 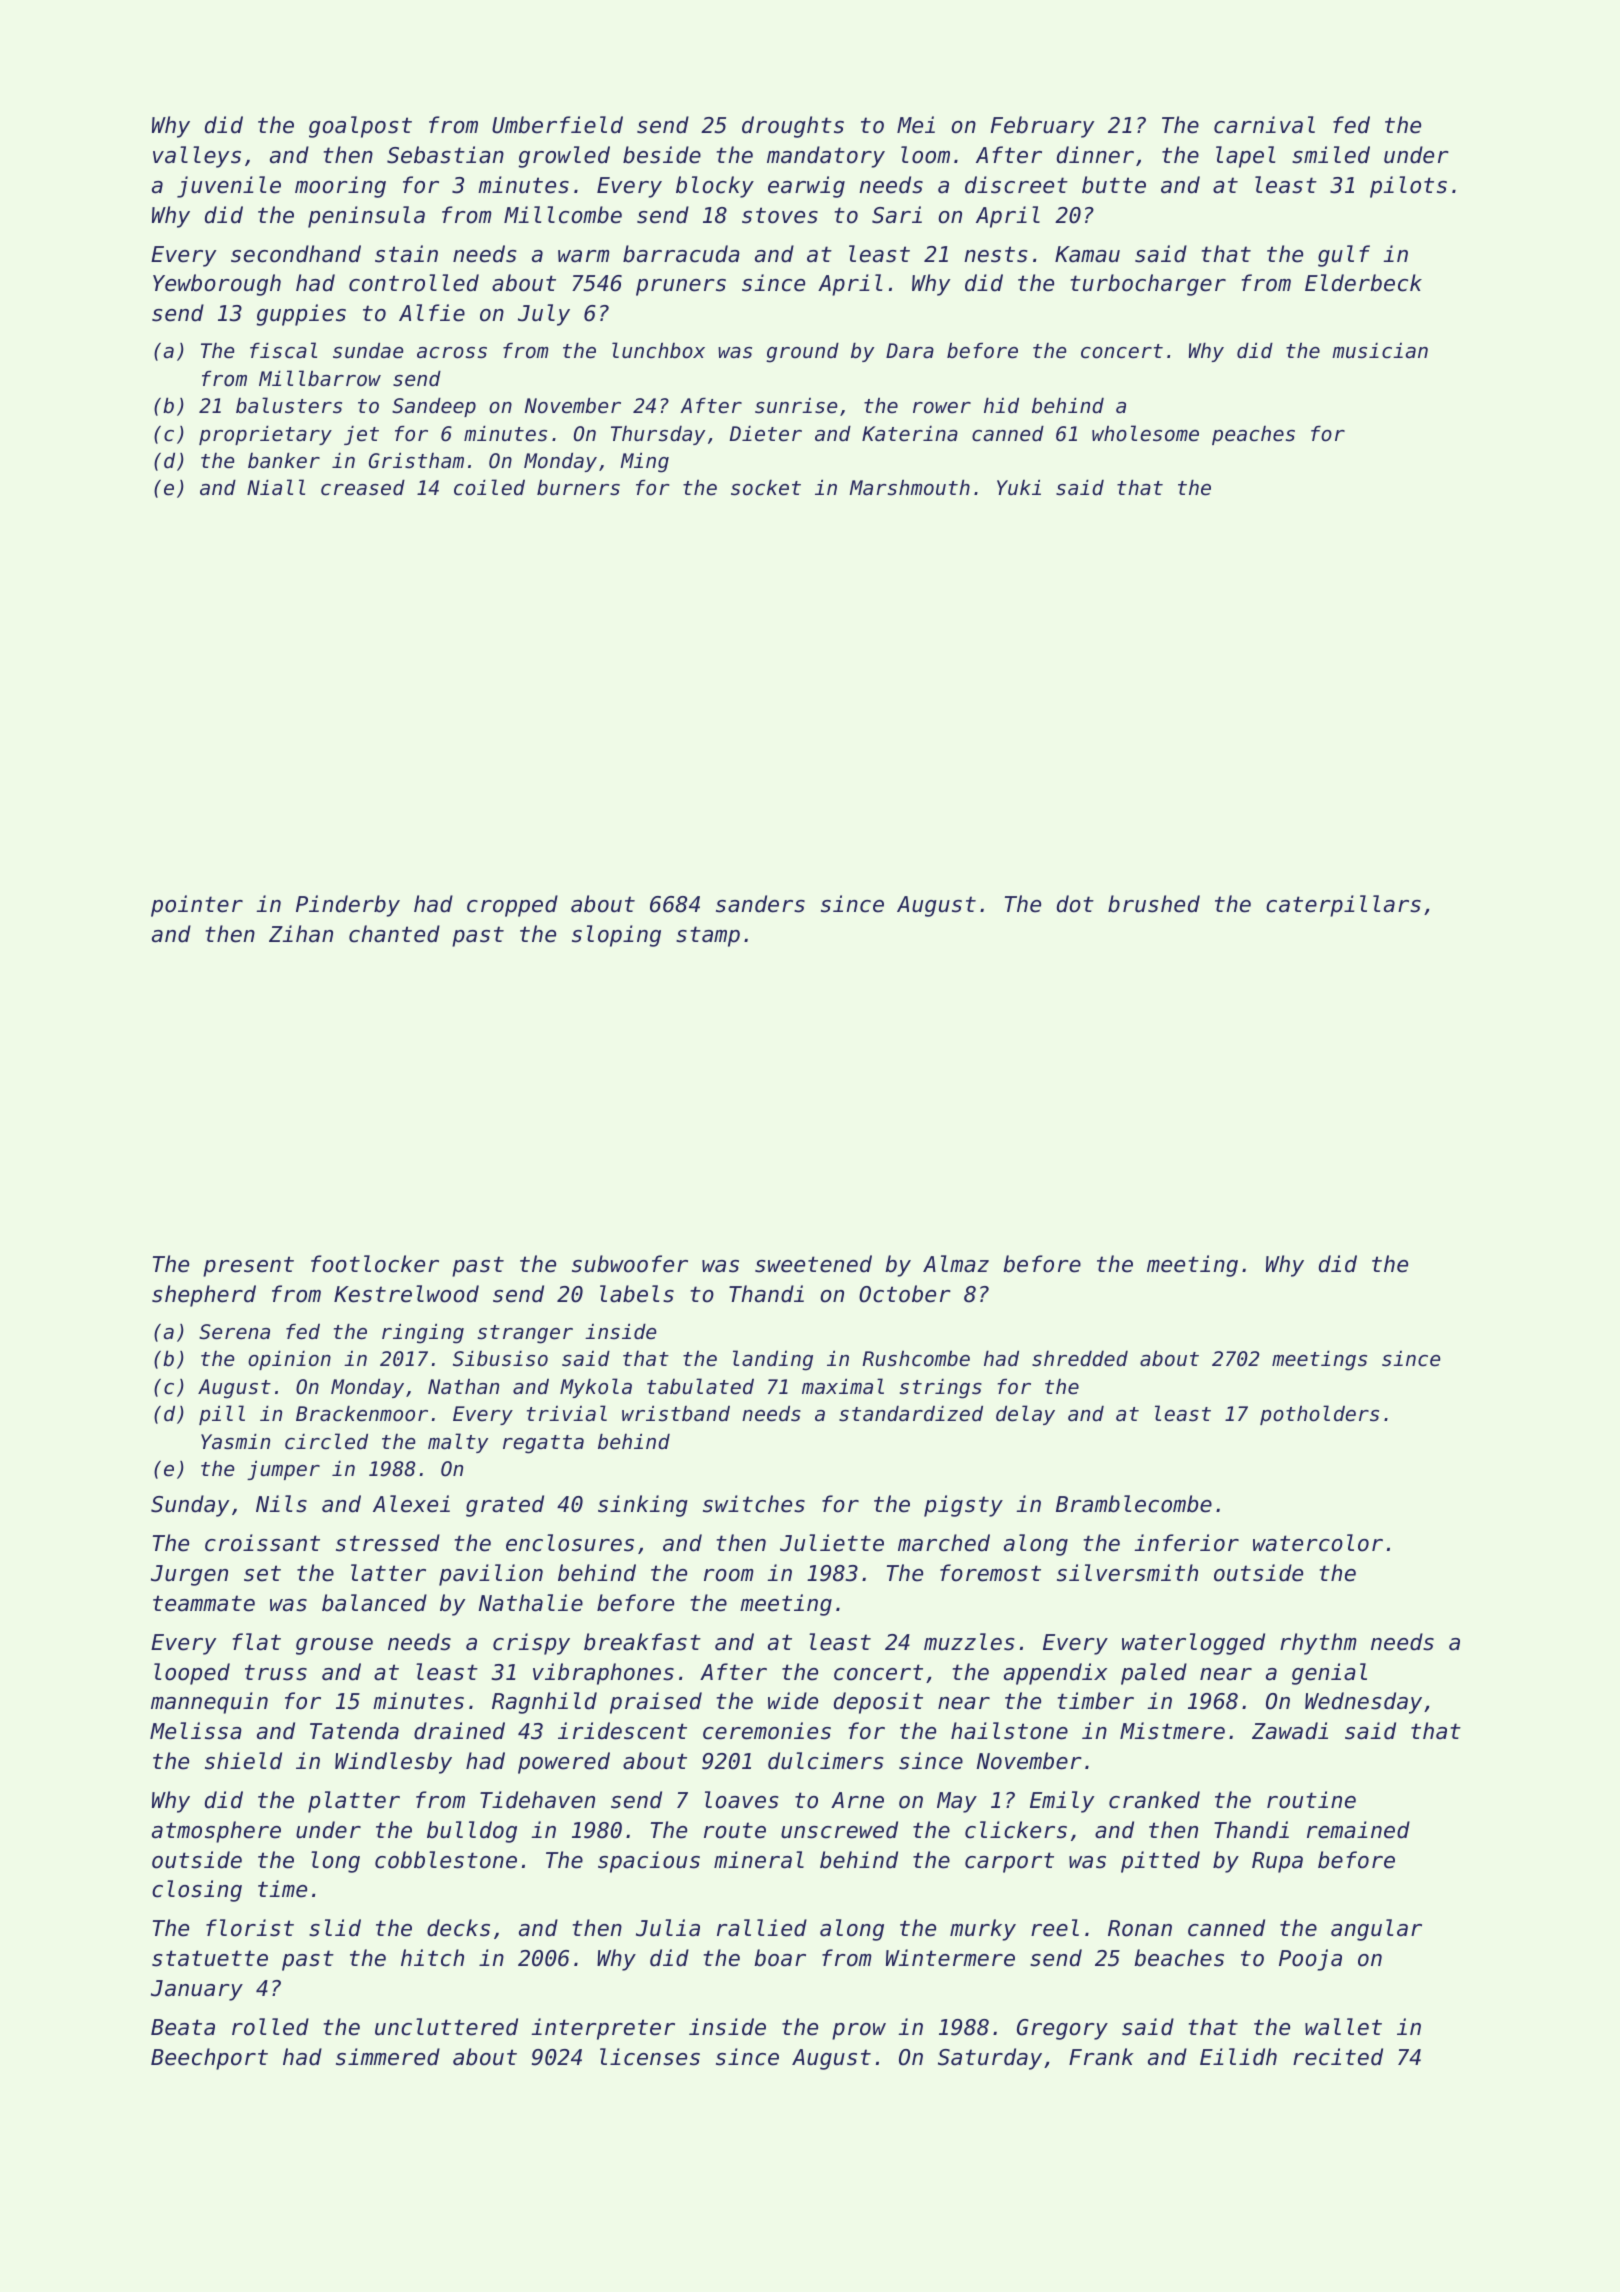 I want to click on dot, so click(x=1075, y=904).
